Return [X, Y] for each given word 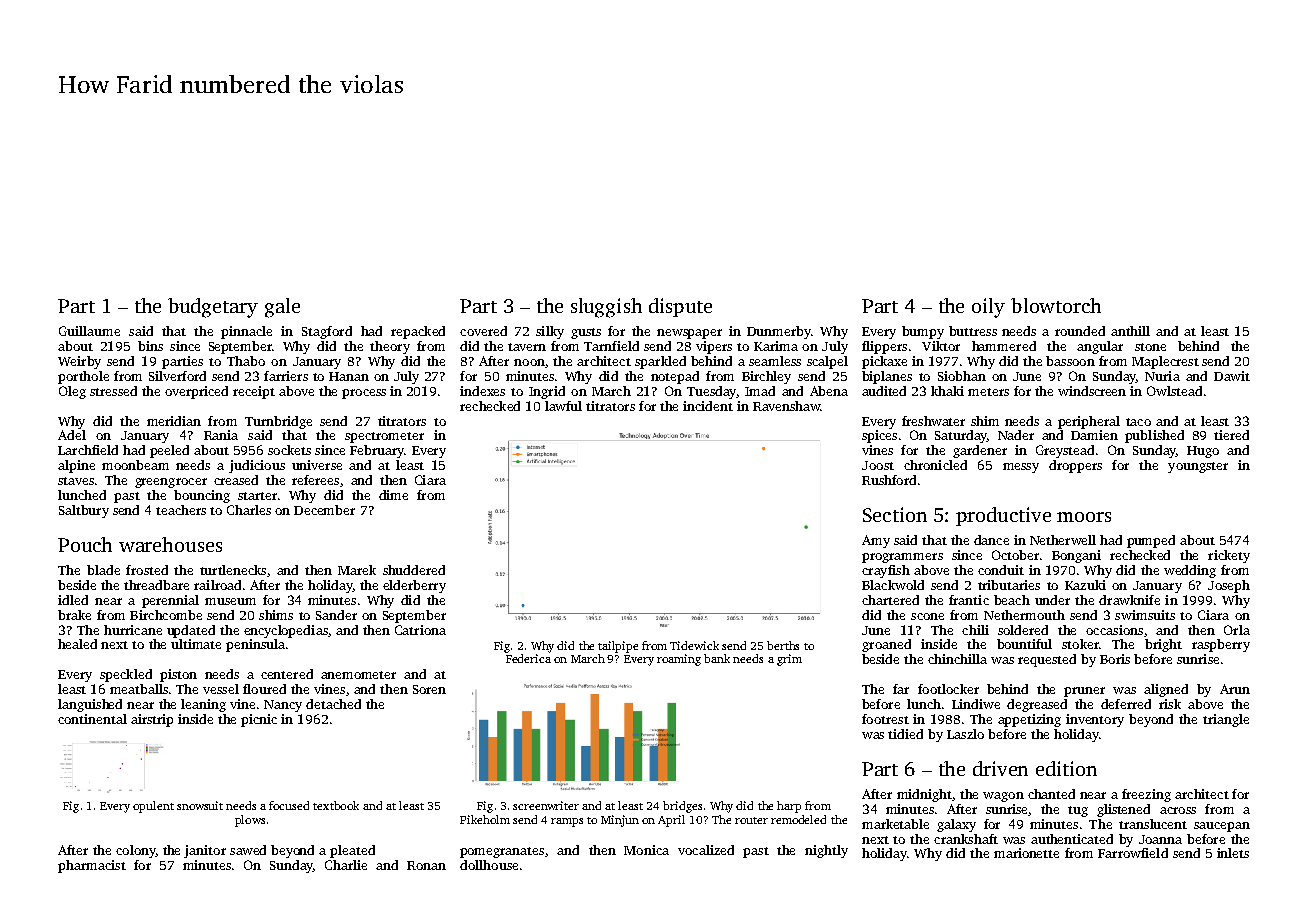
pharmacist [92, 866]
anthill [1130, 331]
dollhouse [489, 865]
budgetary [213, 308]
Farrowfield [1133, 853]
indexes [482, 391]
